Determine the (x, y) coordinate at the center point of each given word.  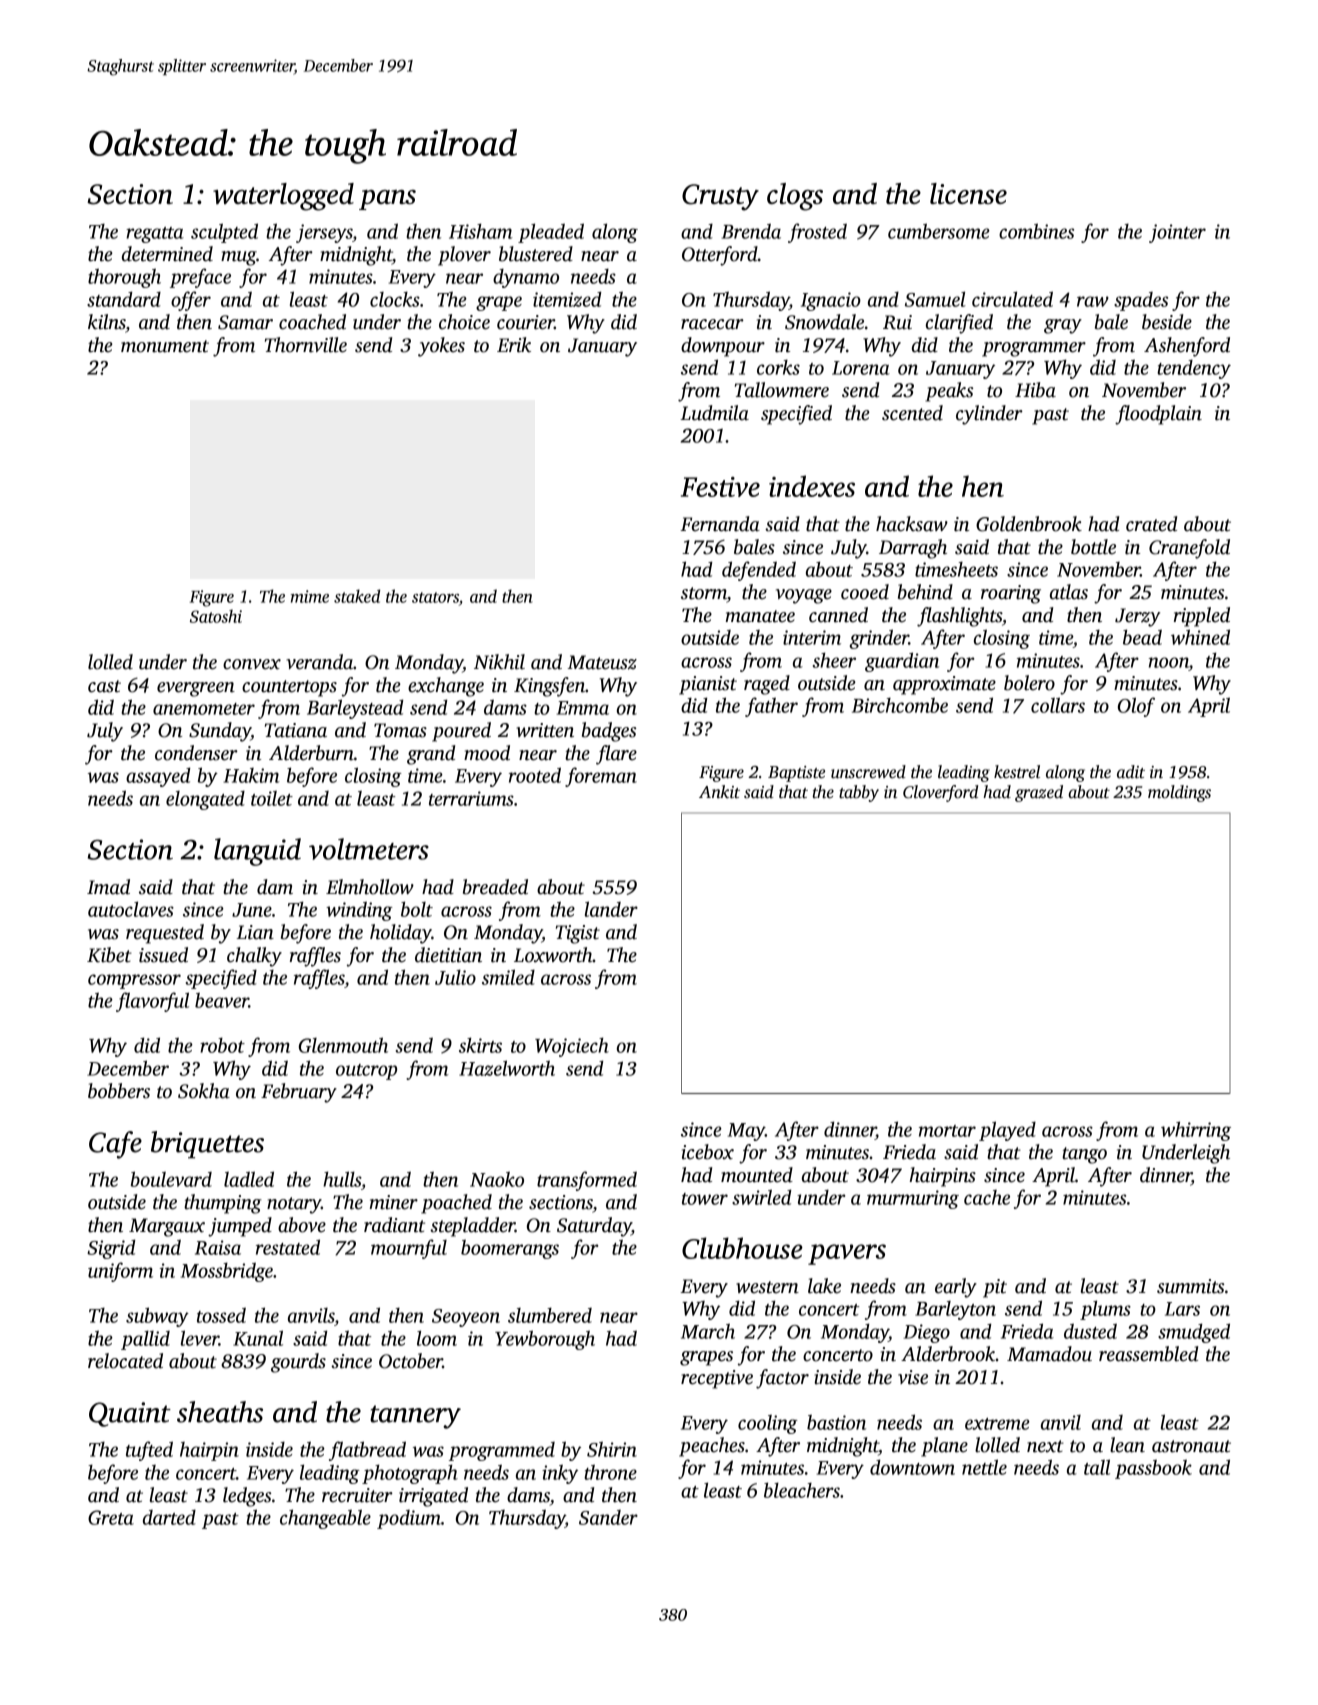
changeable (325, 1519)
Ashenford (1187, 347)
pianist (708, 685)
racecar (712, 324)
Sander (608, 1517)
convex (252, 664)
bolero (1029, 683)
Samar (245, 322)
